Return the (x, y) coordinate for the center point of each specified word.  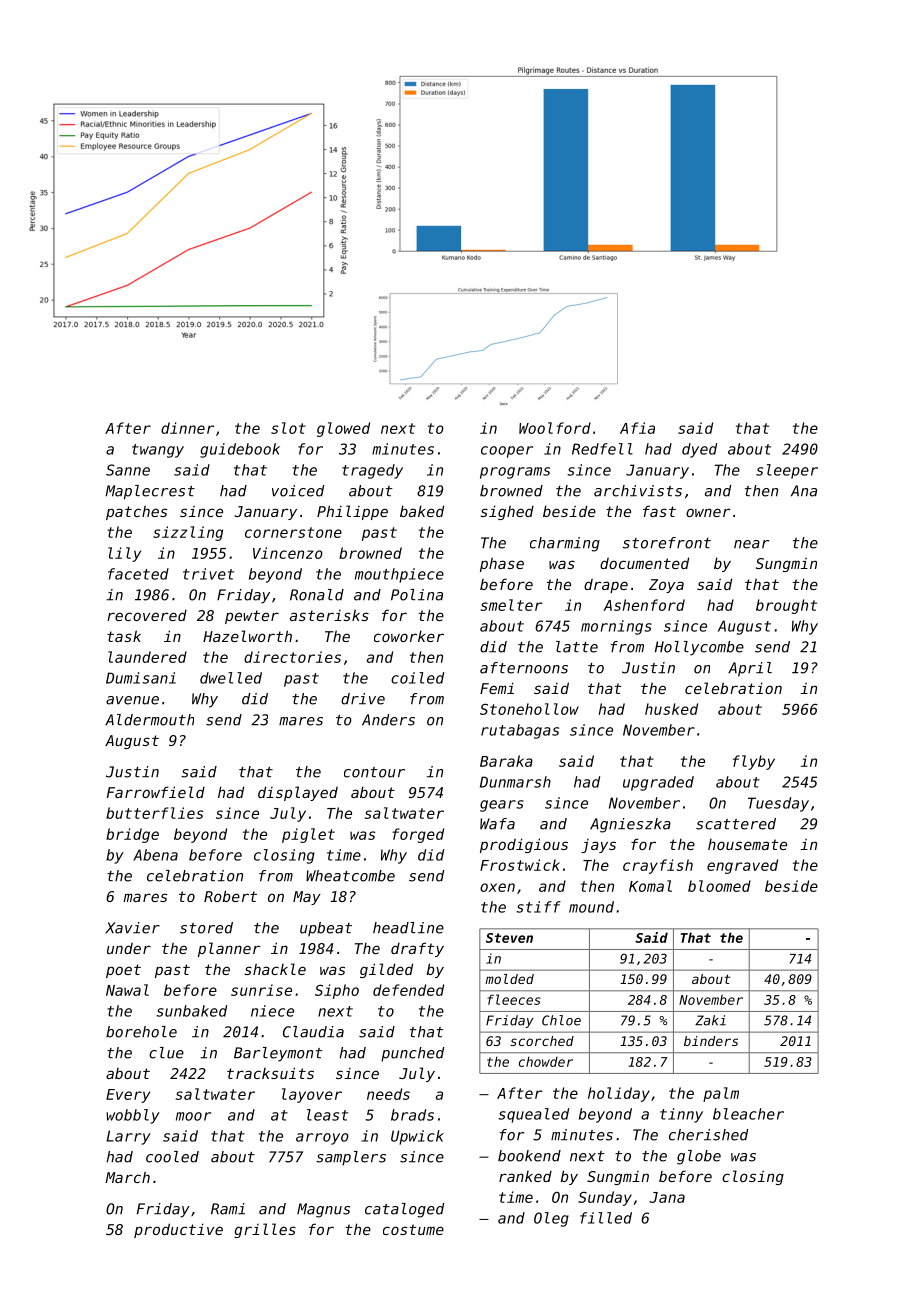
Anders (388, 720)
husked (671, 709)
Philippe (352, 512)
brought (786, 606)
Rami (228, 1209)
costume (413, 1229)
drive (363, 699)
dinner (187, 428)
